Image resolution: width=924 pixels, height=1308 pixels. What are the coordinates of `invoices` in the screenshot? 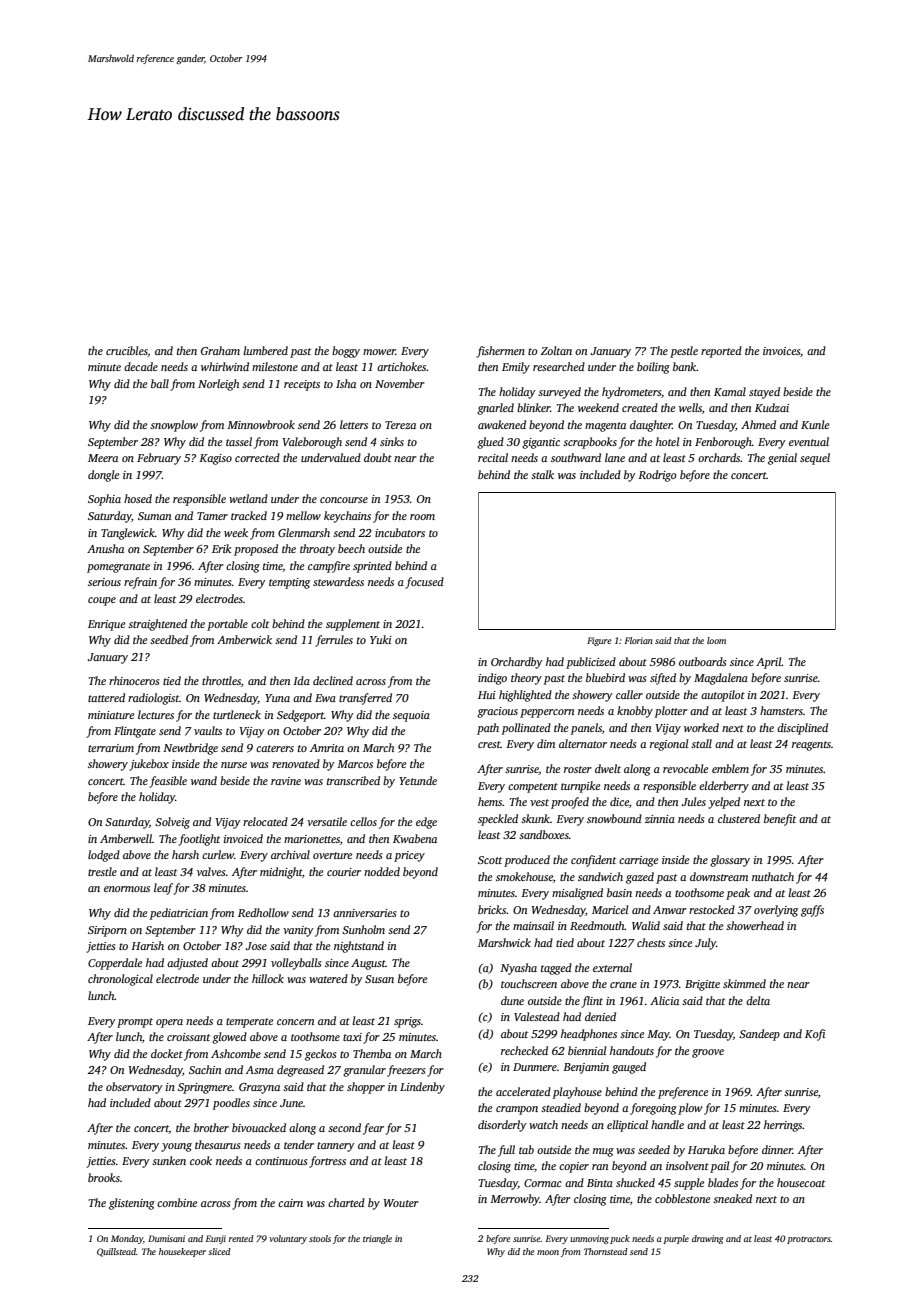 It's located at (781, 351).
